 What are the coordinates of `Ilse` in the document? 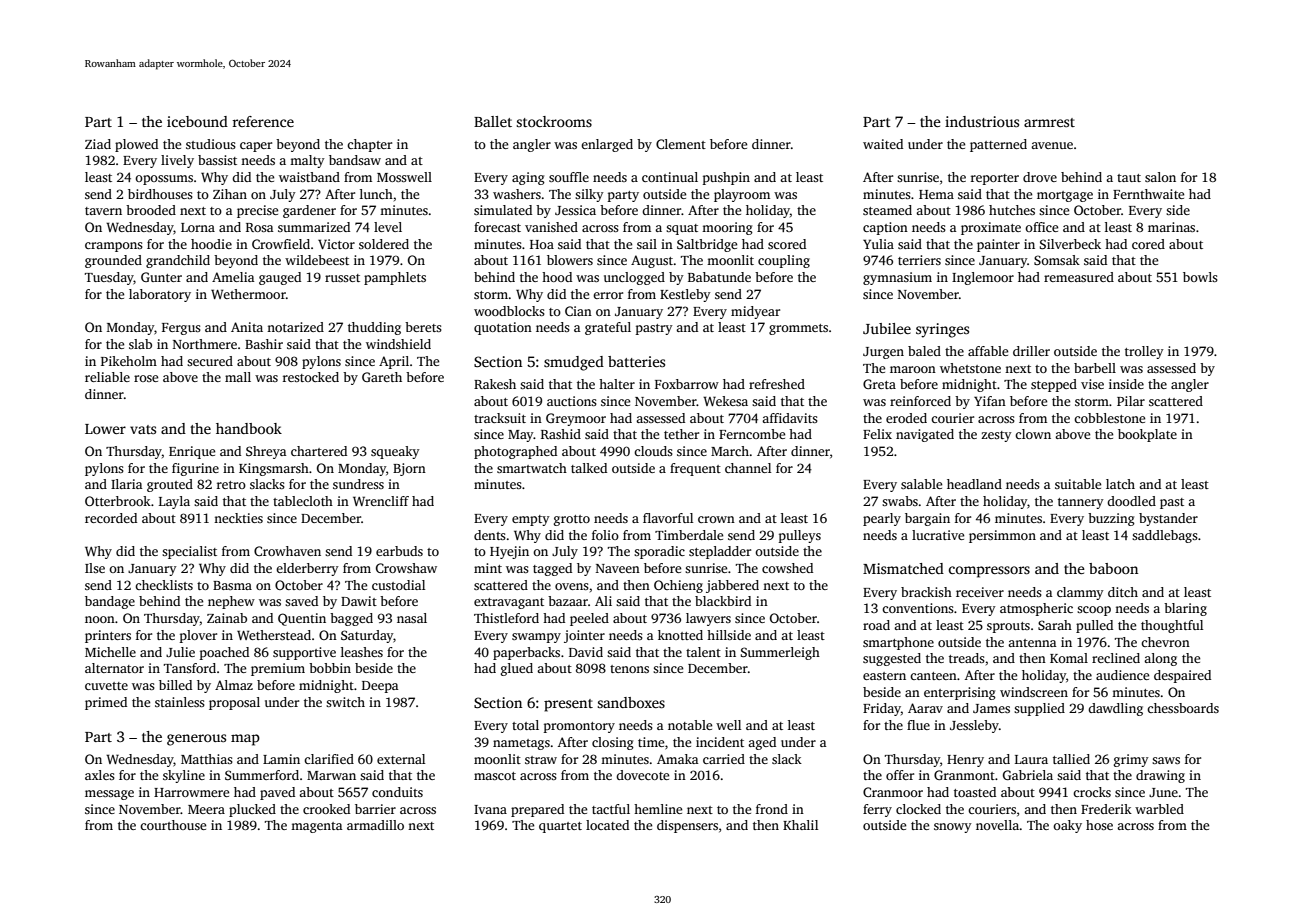 It's located at (95, 568).
